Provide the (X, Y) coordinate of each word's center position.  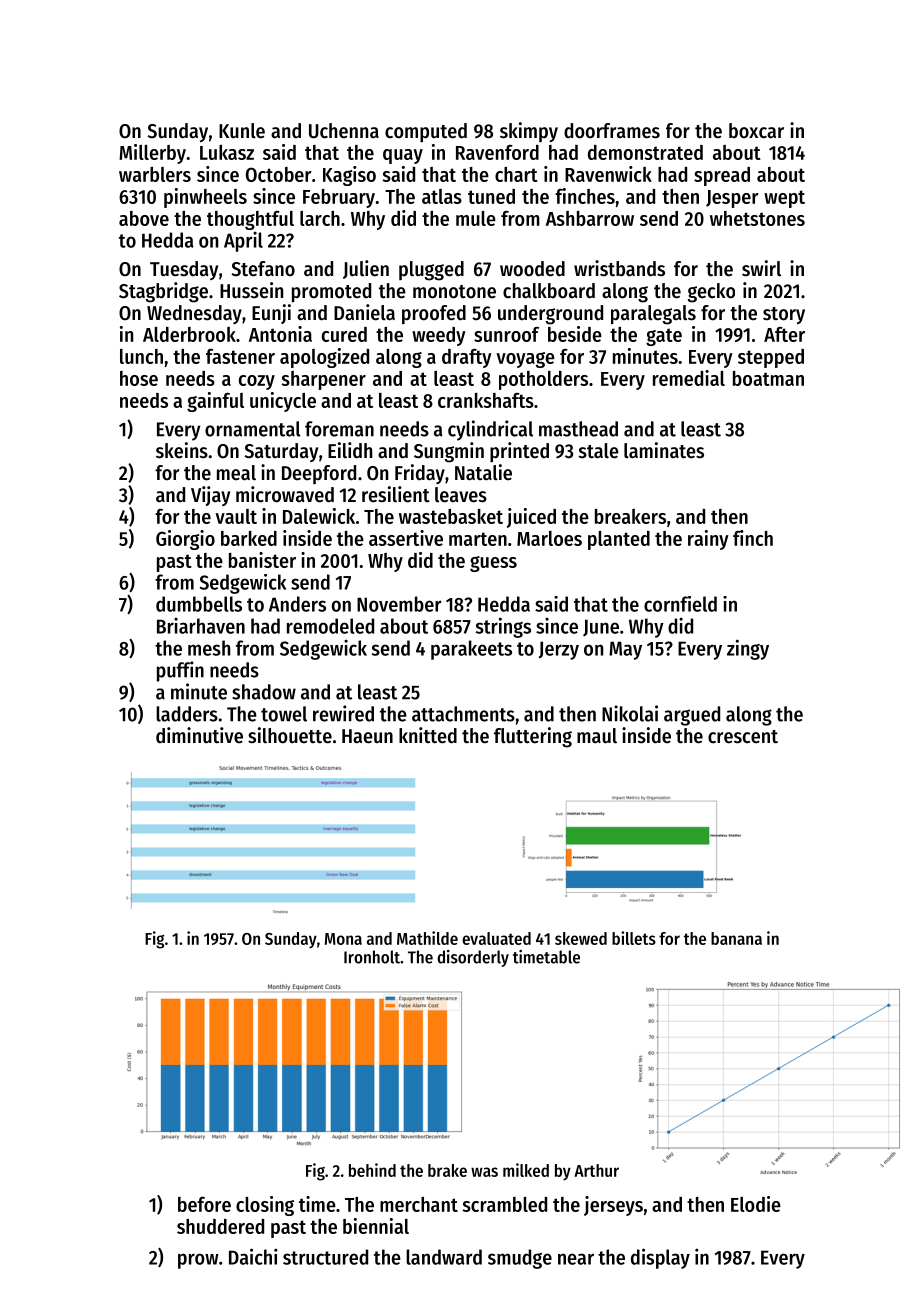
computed (426, 132)
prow (198, 1261)
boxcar (756, 131)
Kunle (242, 131)
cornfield (680, 604)
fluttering (533, 737)
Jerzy (559, 650)
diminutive (199, 735)
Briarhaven (201, 626)
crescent (743, 737)
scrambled (504, 1204)
